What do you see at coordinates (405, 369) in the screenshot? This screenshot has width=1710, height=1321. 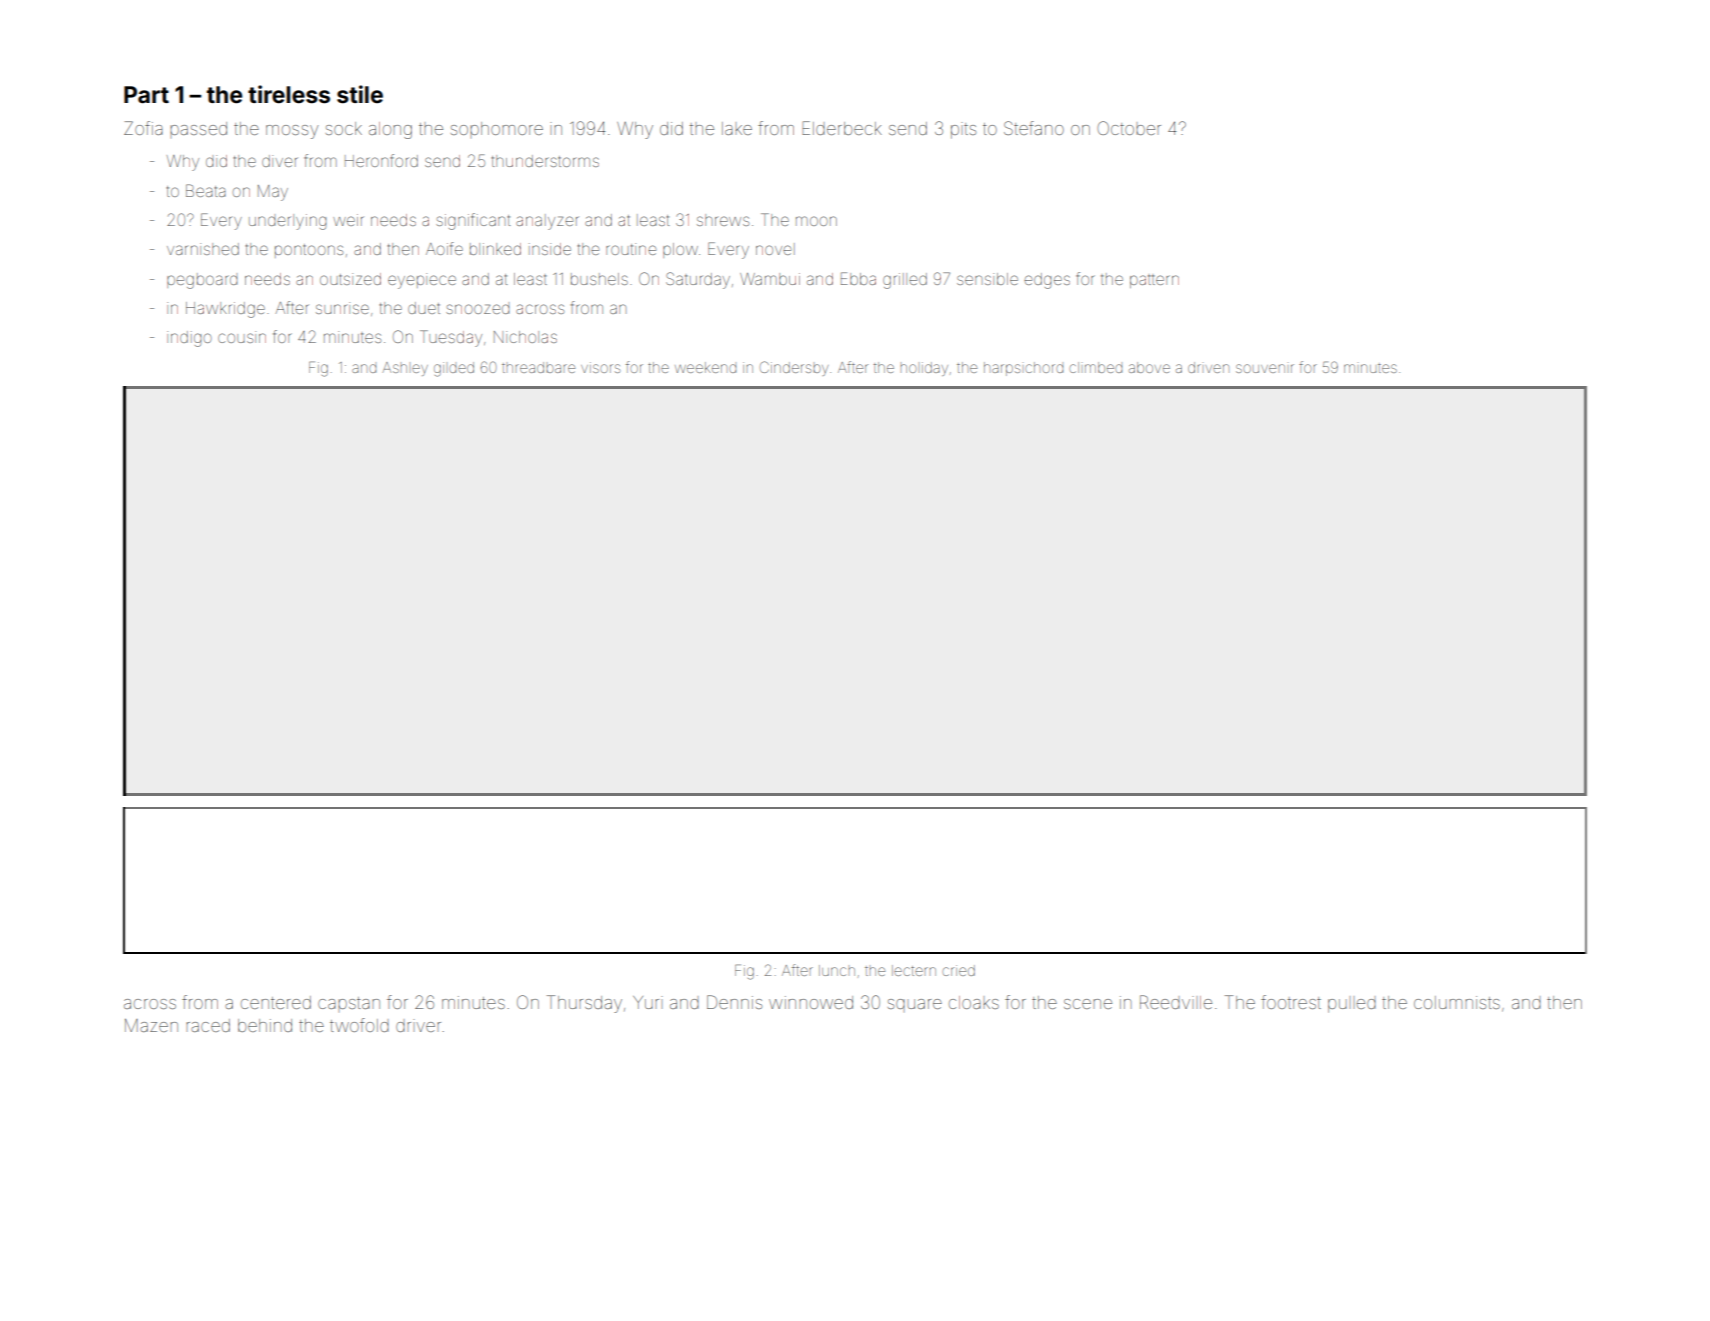 I see `Ashley` at bounding box center [405, 369].
